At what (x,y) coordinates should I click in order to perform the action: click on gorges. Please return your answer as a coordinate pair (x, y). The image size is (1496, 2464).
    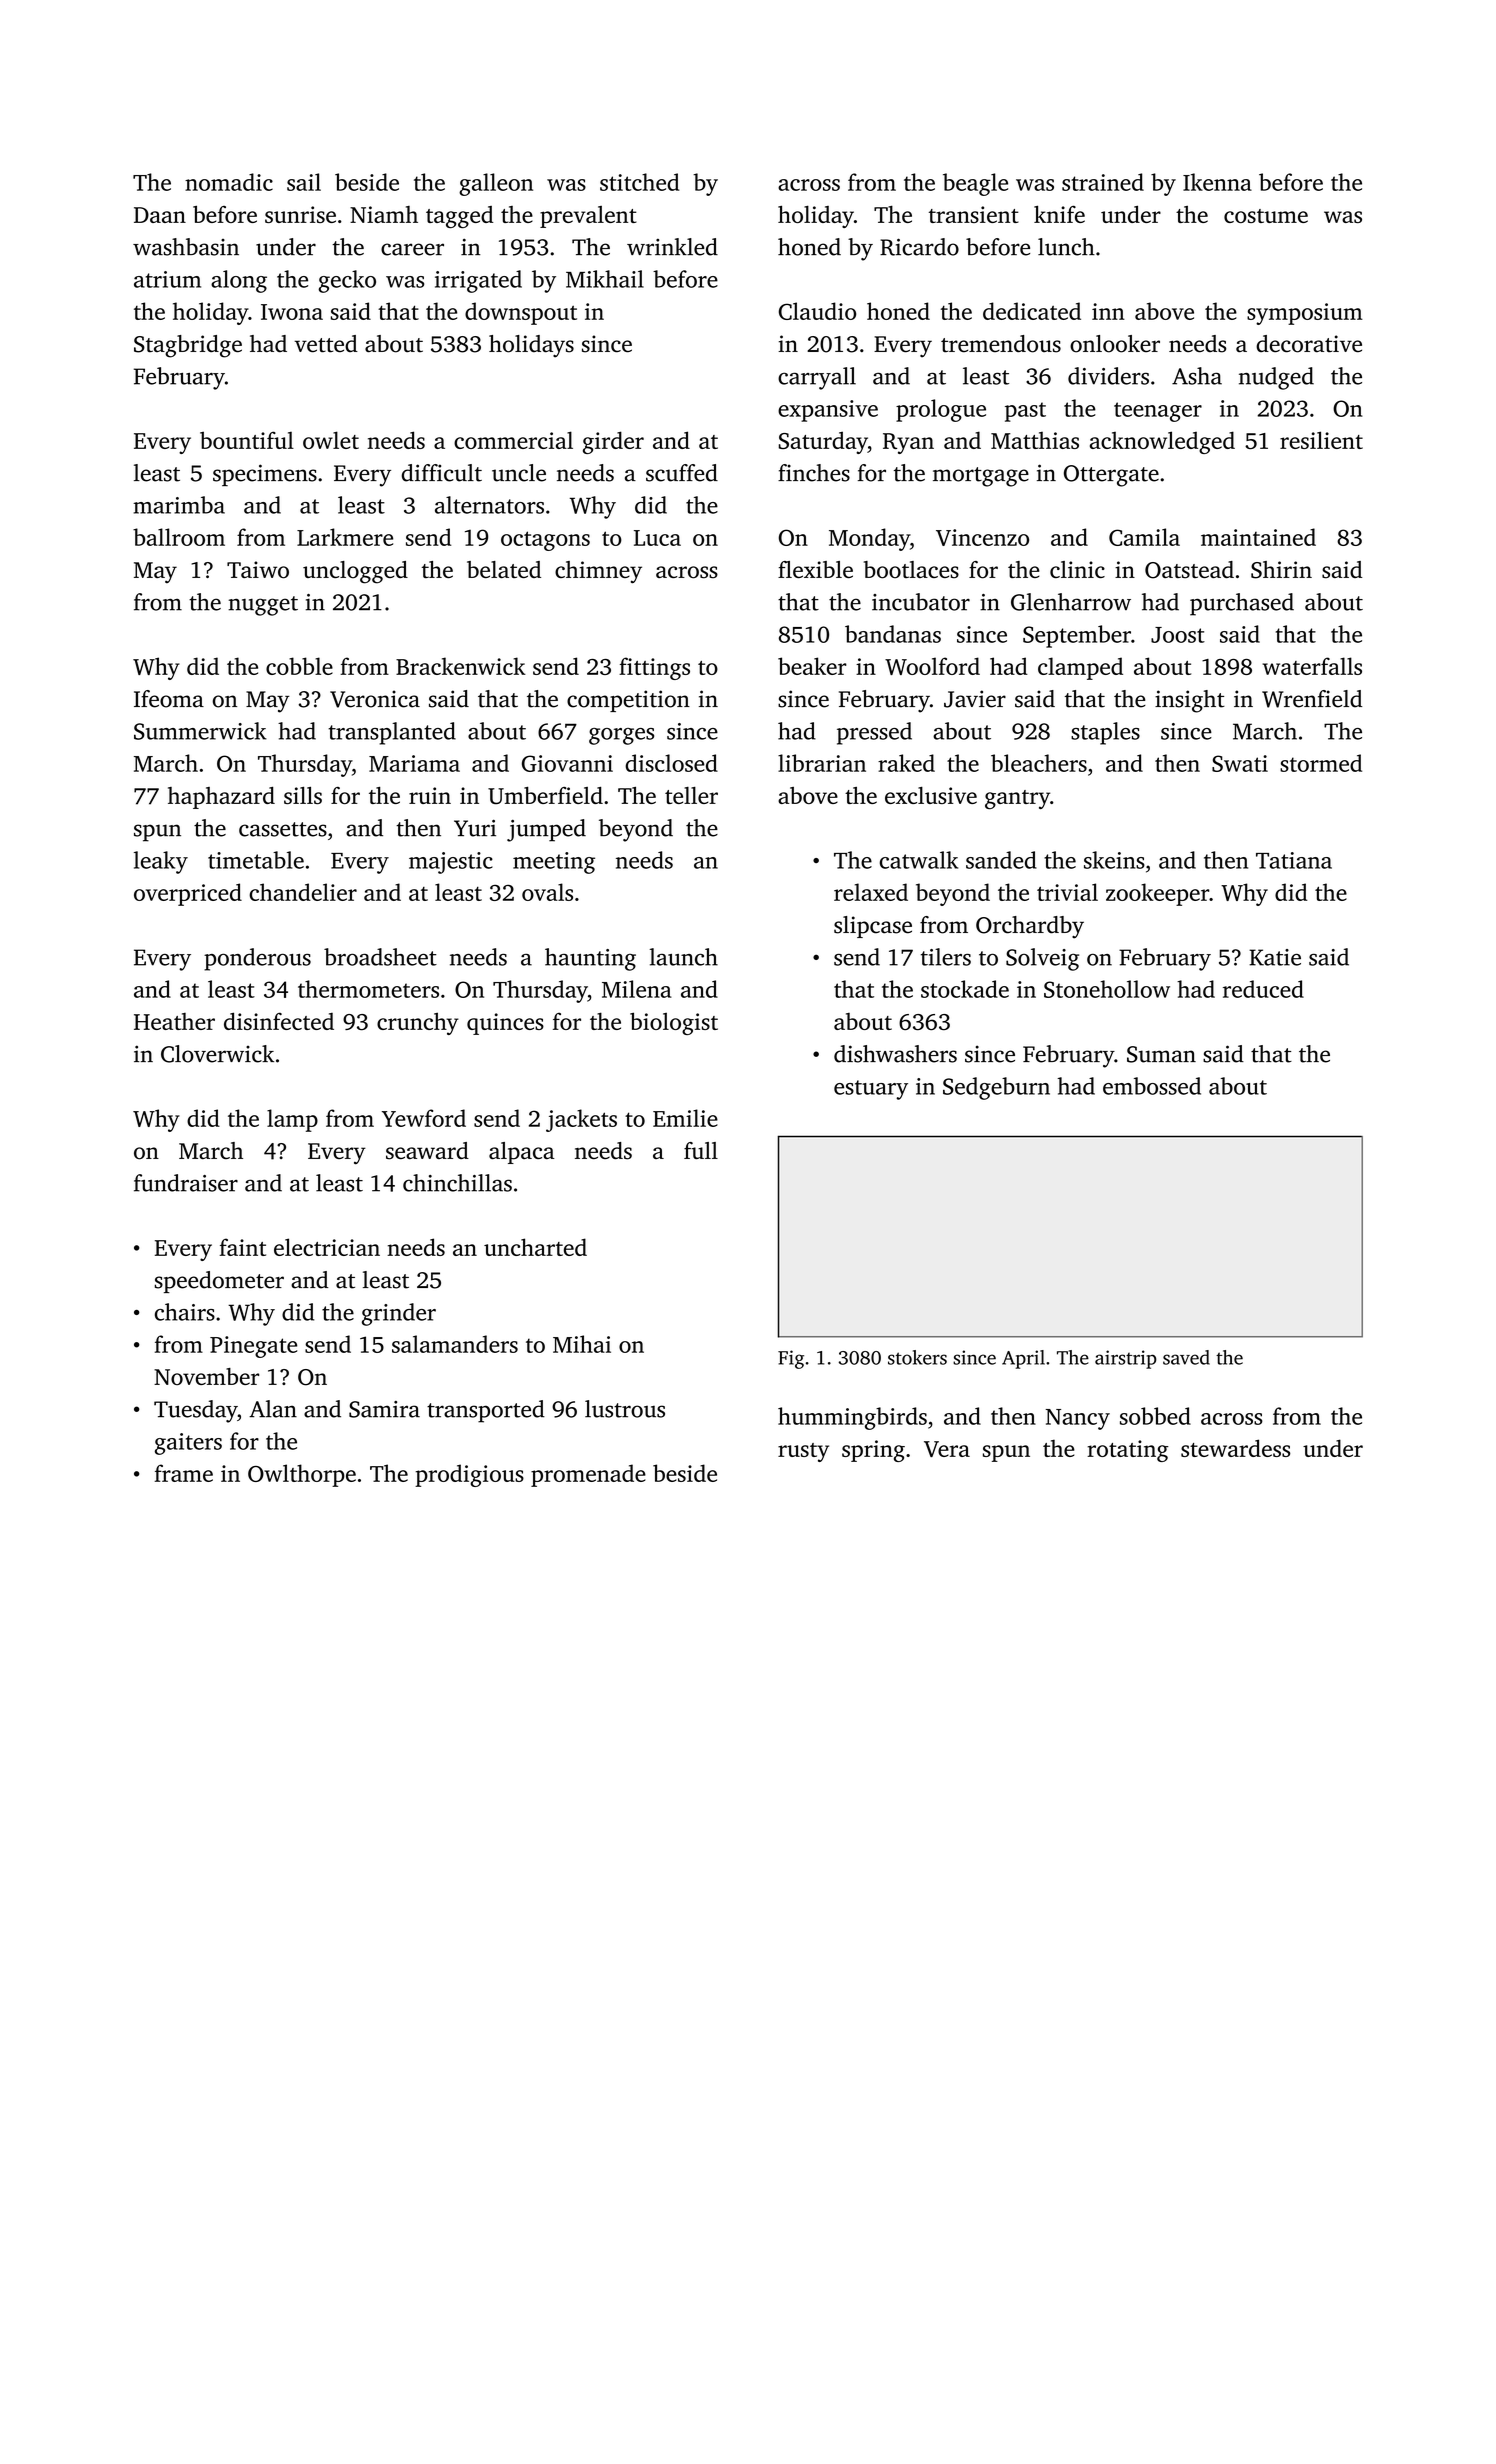
    Looking at the image, I should click on (621, 736).
